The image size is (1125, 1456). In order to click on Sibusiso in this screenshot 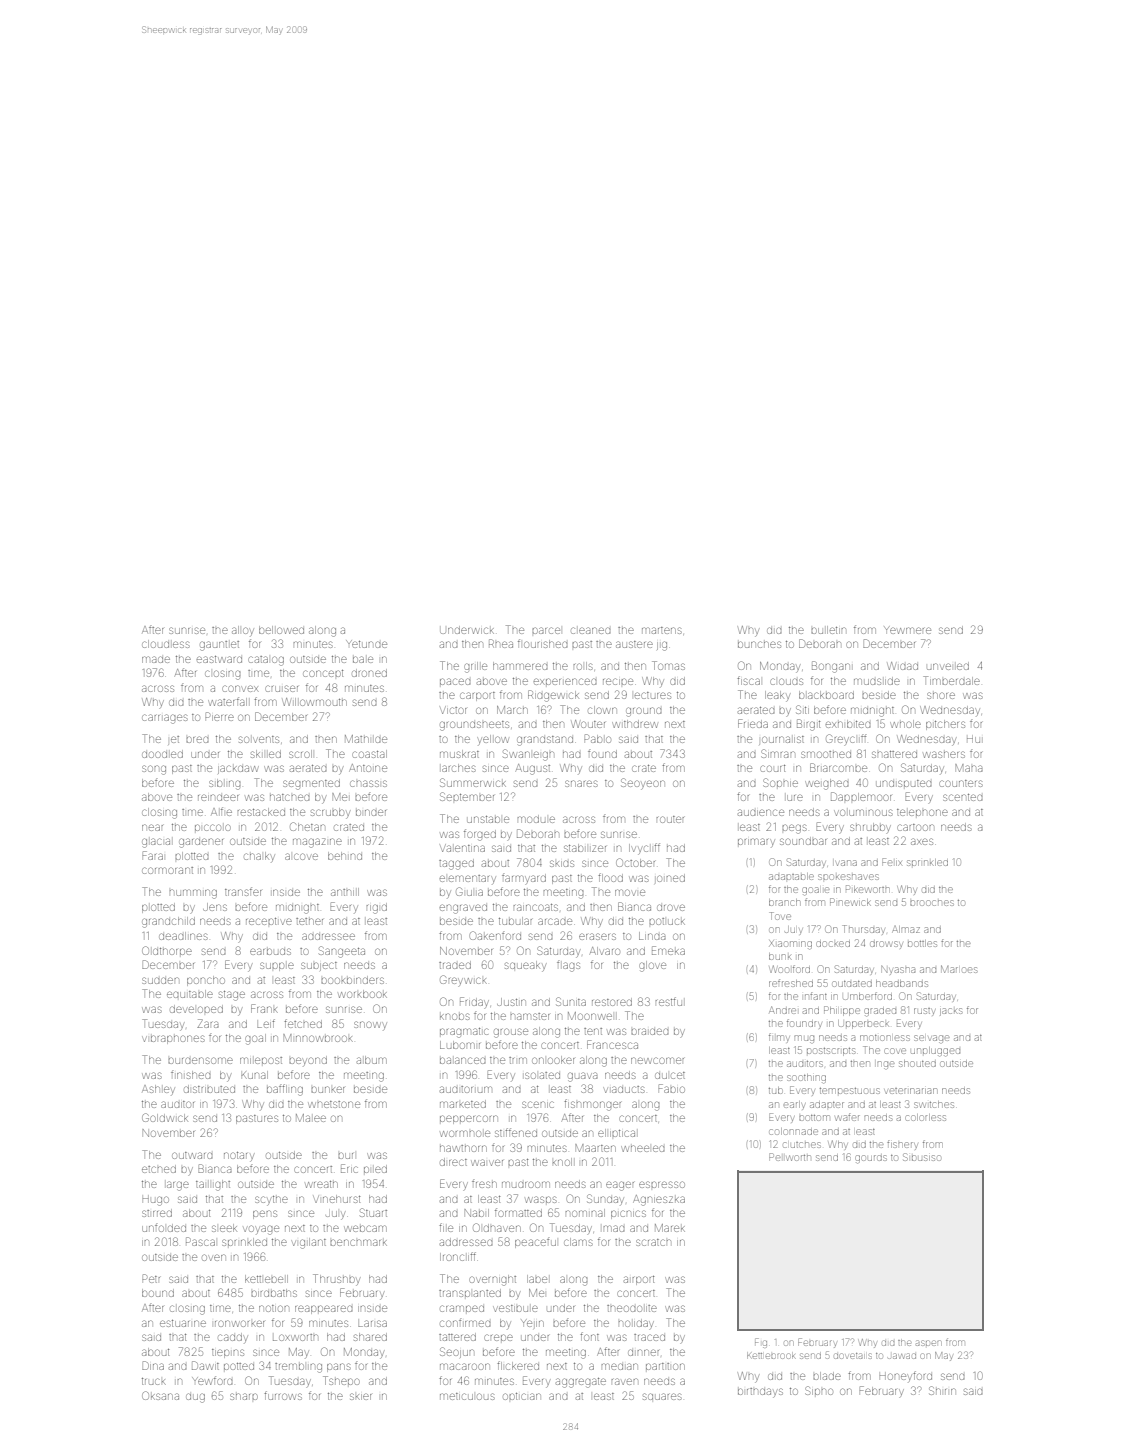, I will do `click(922, 1157)`.
